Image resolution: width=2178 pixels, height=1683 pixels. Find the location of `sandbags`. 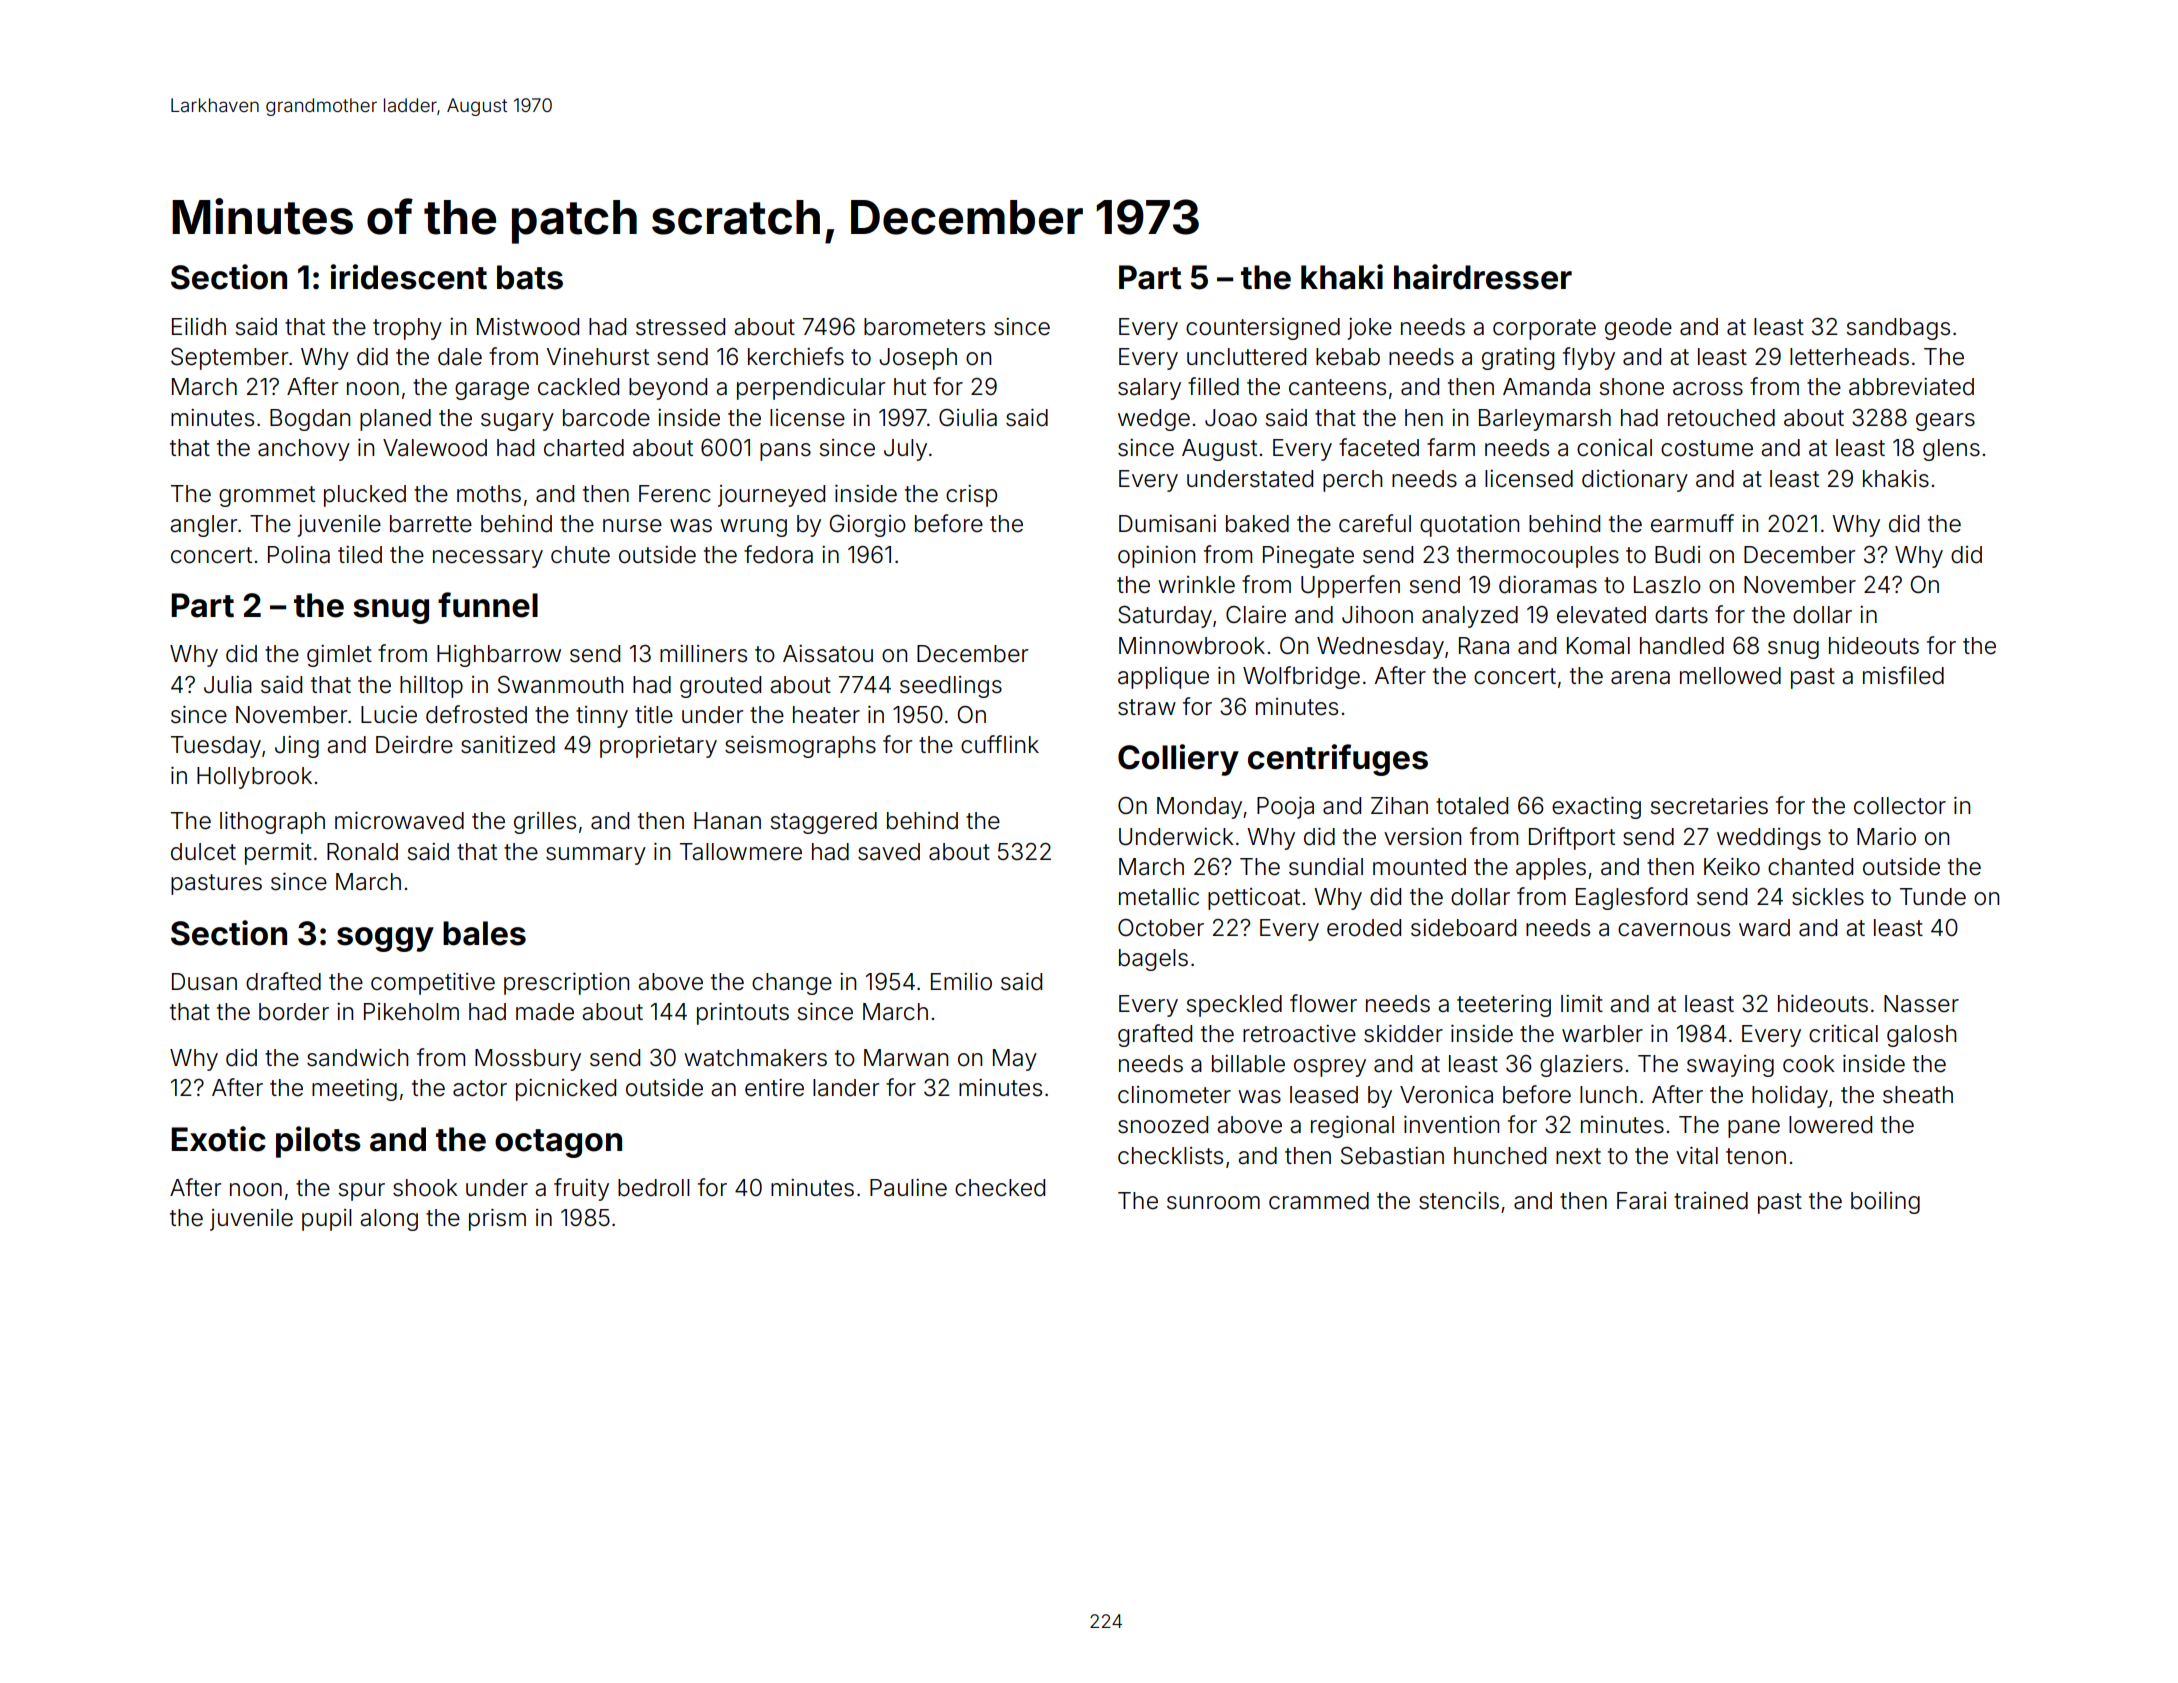

sandbags is located at coordinates (1898, 329).
